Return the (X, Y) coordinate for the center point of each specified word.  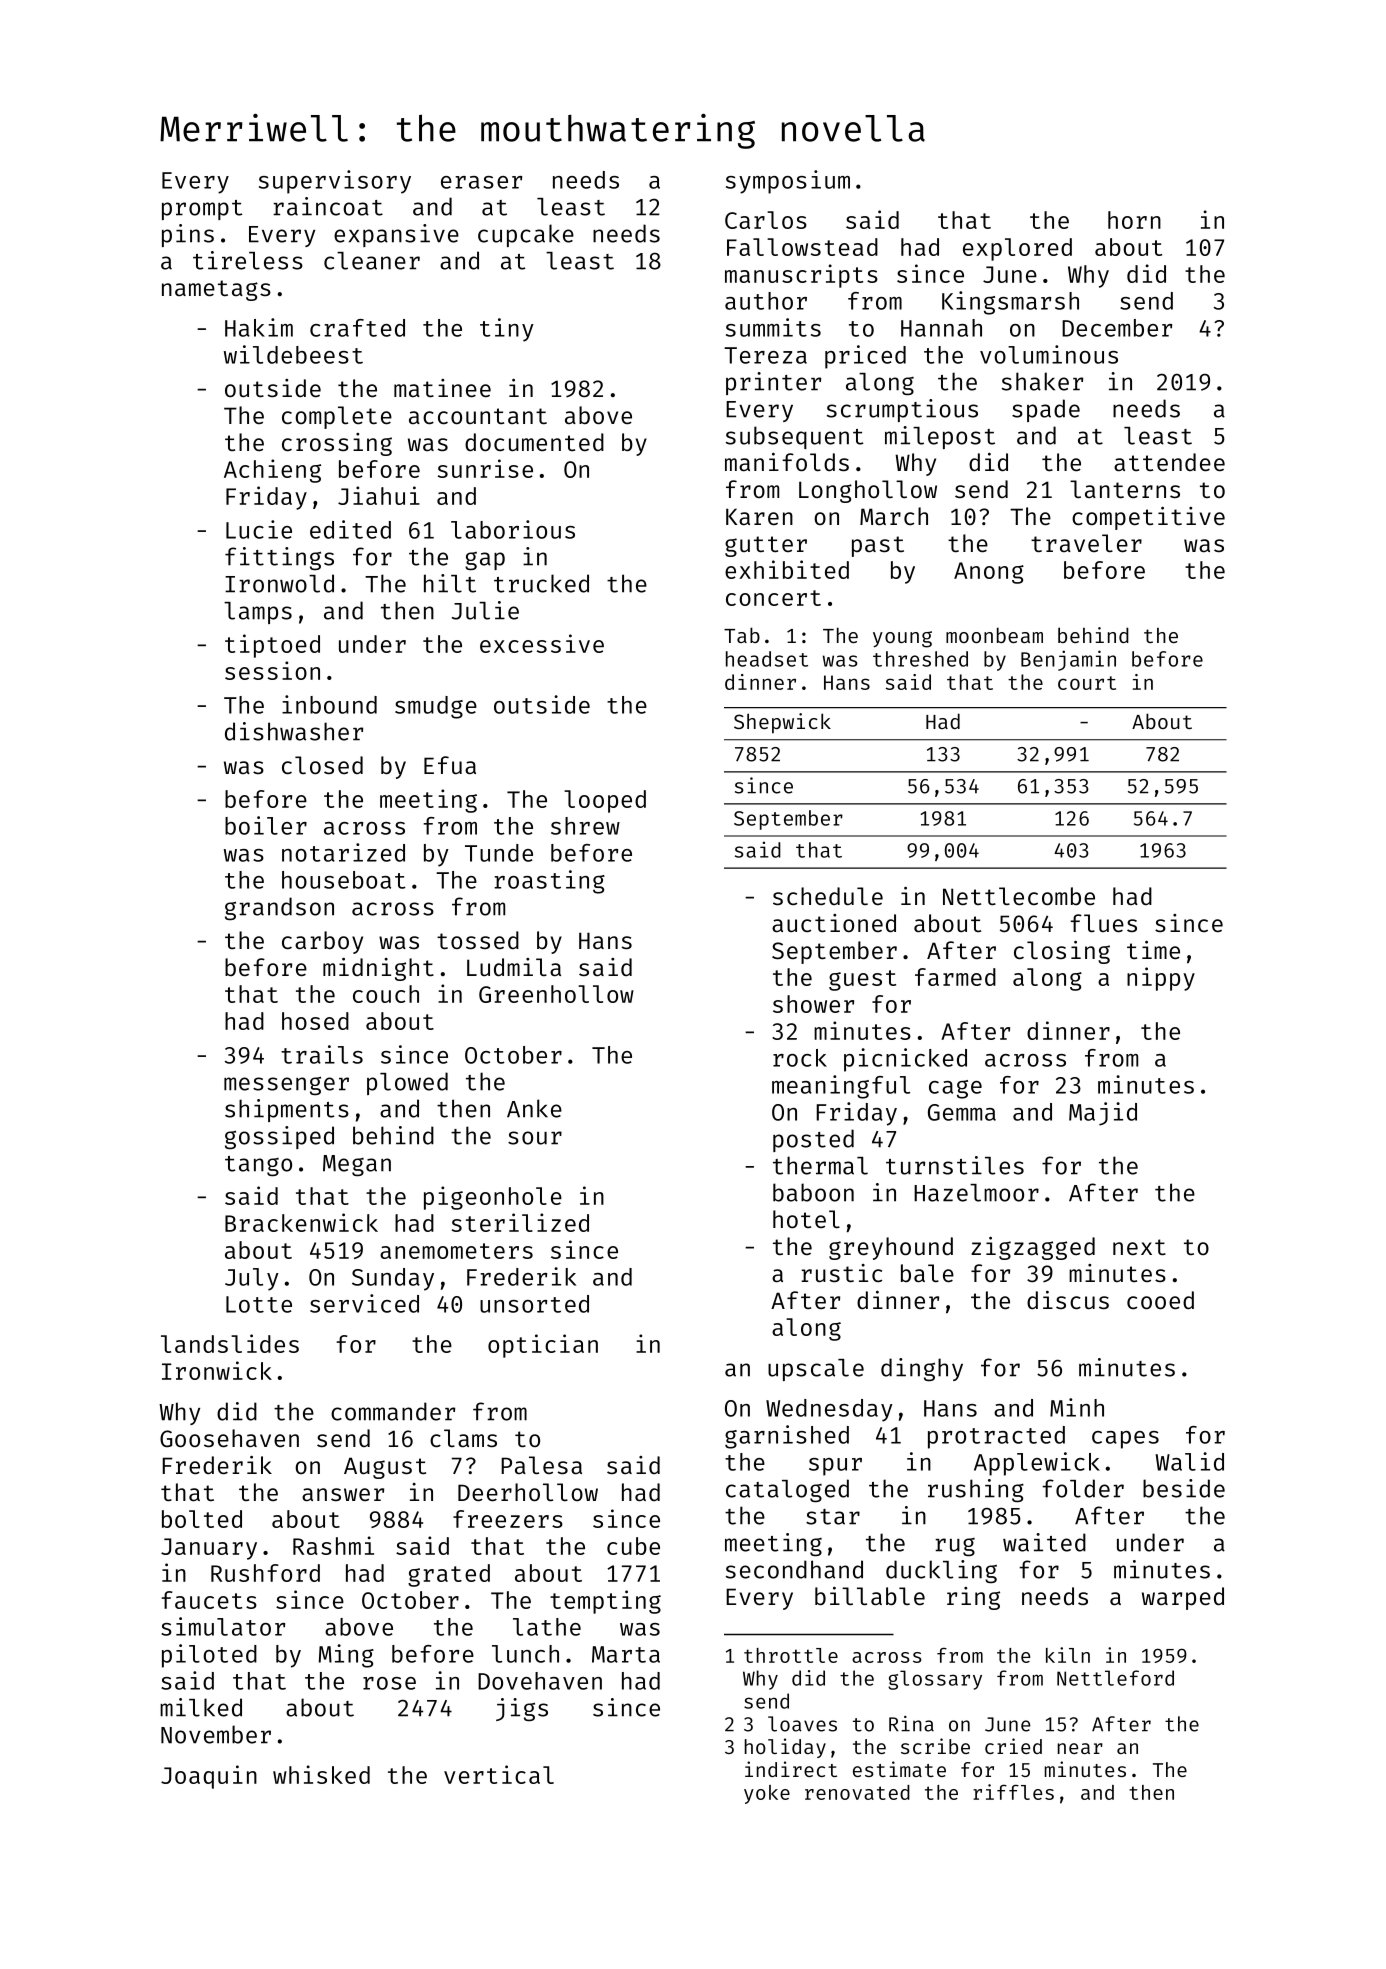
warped (1183, 1598)
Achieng (272, 471)
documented (534, 442)
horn (1134, 220)
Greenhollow (556, 994)
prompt (202, 210)
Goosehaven (229, 1438)
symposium (788, 182)
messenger (286, 1085)
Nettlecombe (1019, 896)
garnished (787, 1437)
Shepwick (782, 723)
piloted (209, 1656)
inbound (329, 704)
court (1087, 683)
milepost (940, 437)
